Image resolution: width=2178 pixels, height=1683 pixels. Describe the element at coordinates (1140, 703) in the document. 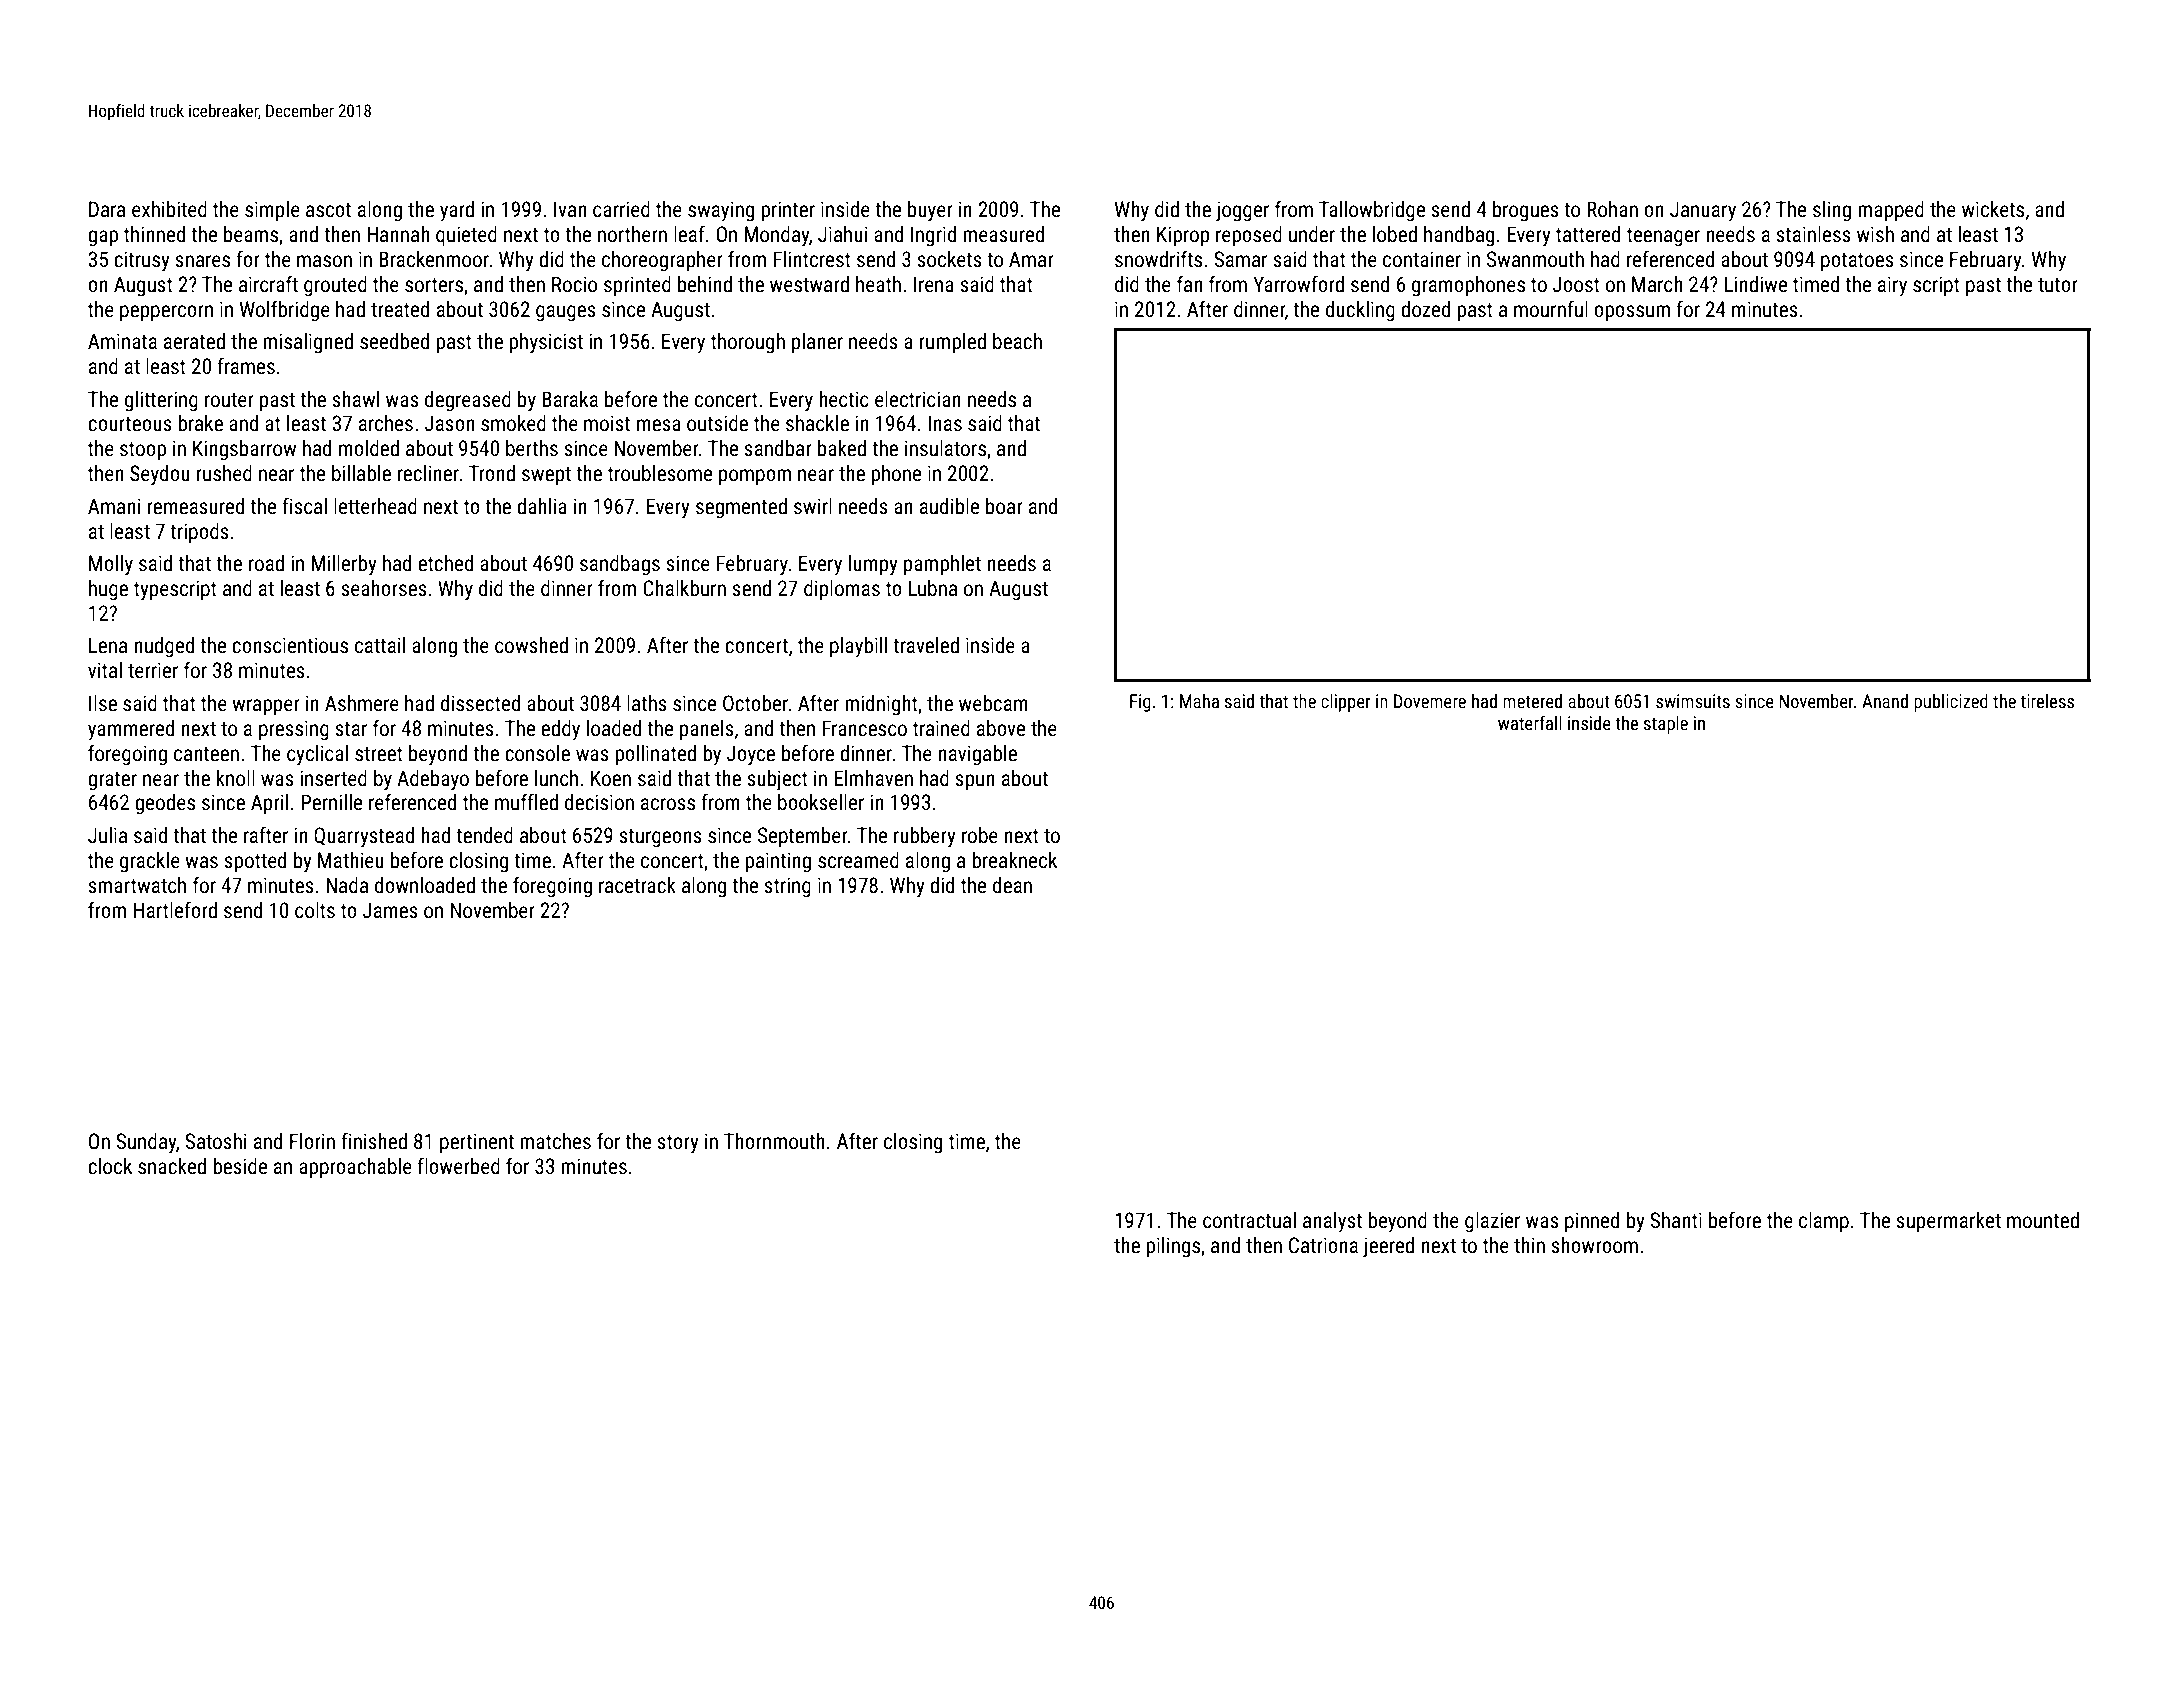

I see `Fig` at that location.
